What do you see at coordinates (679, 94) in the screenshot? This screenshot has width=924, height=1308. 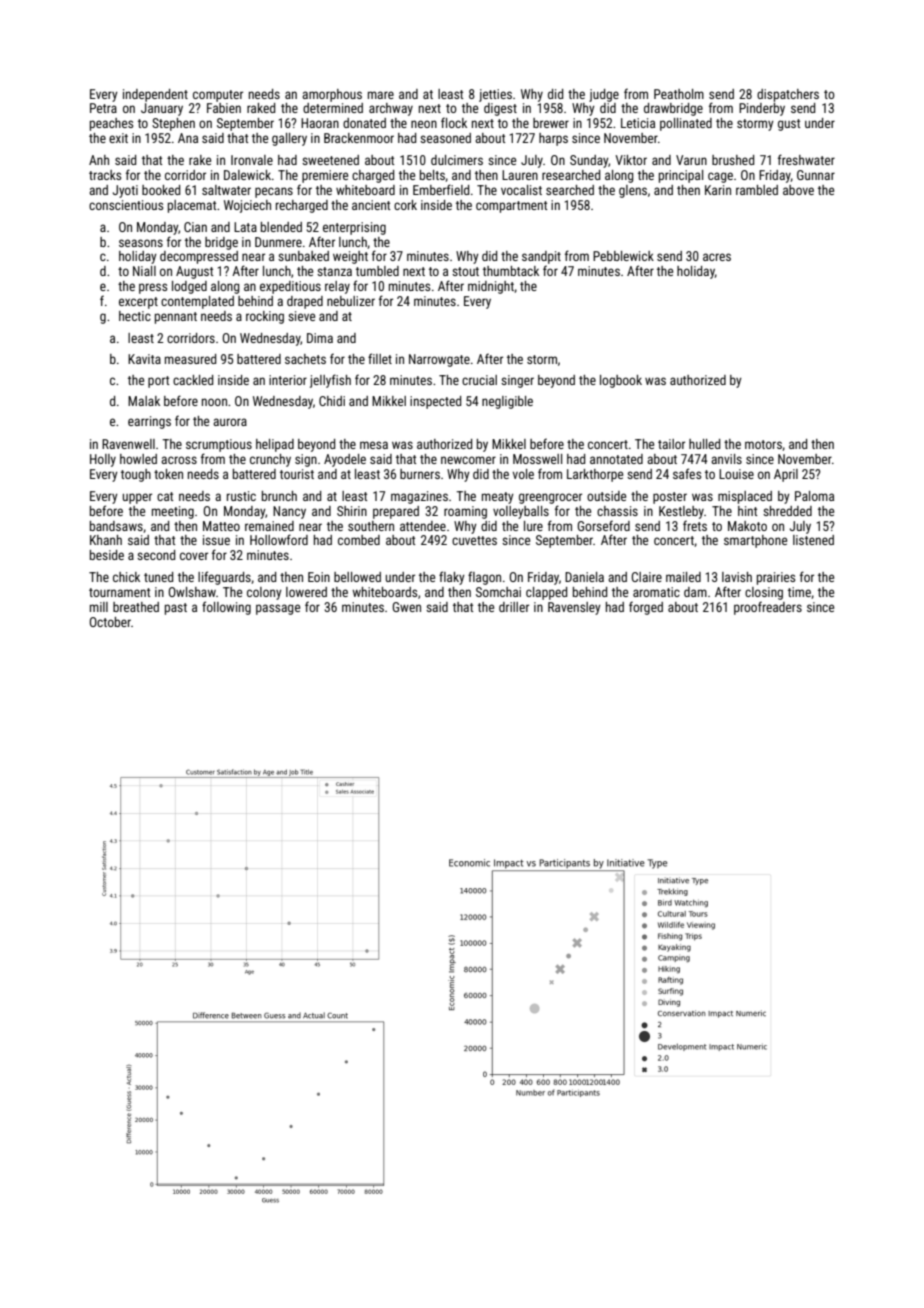 I see `Peatholm` at bounding box center [679, 94].
